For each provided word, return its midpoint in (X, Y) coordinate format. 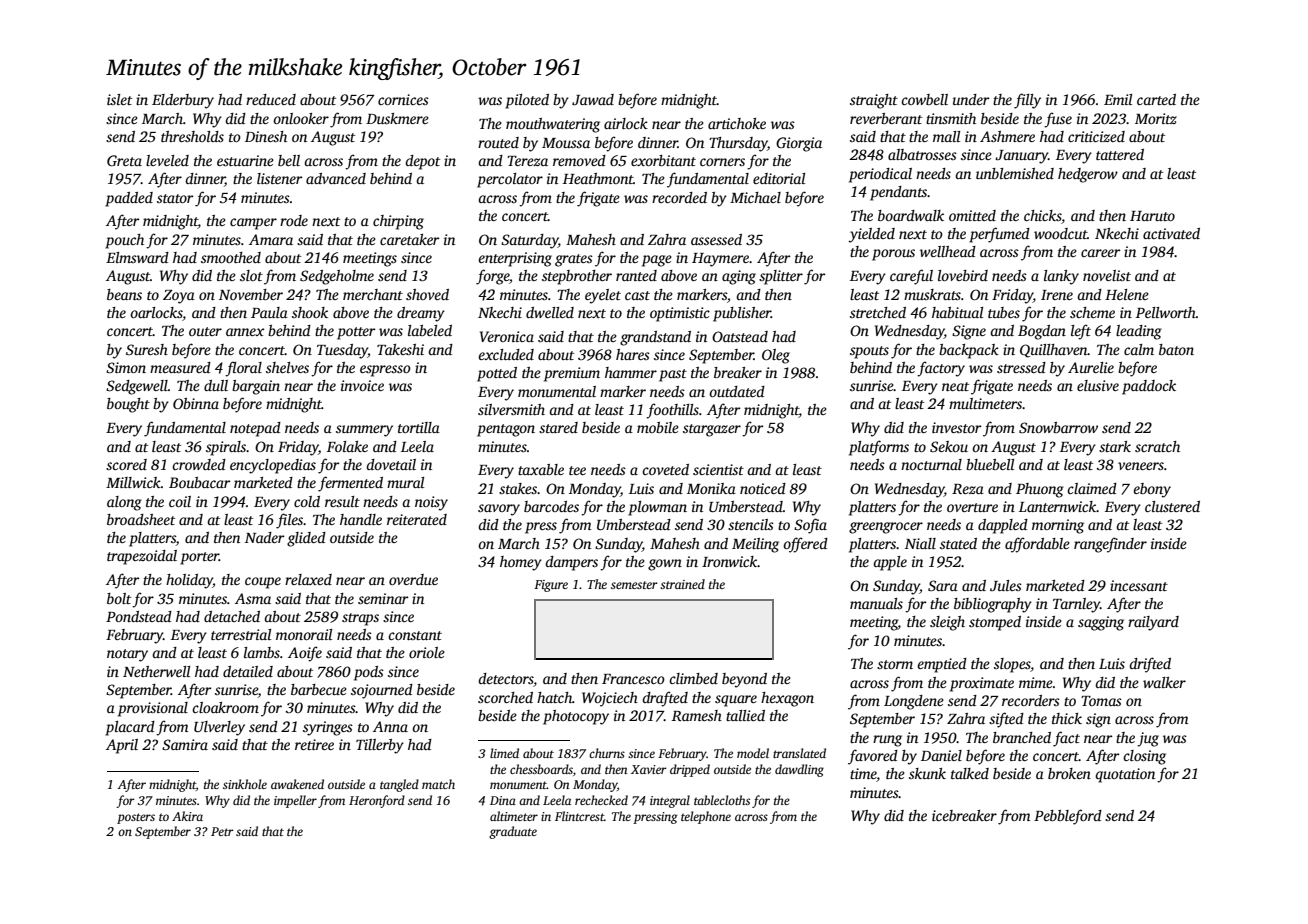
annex (245, 332)
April (122, 746)
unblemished (1015, 173)
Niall (920, 543)
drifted (1150, 665)
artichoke (737, 123)
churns (607, 753)
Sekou (949, 446)
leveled (167, 160)
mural (405, 482)
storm (895, 664)
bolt (119, 598)
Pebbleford (1068, 817)
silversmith (511, 409)
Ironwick (730, 561)
